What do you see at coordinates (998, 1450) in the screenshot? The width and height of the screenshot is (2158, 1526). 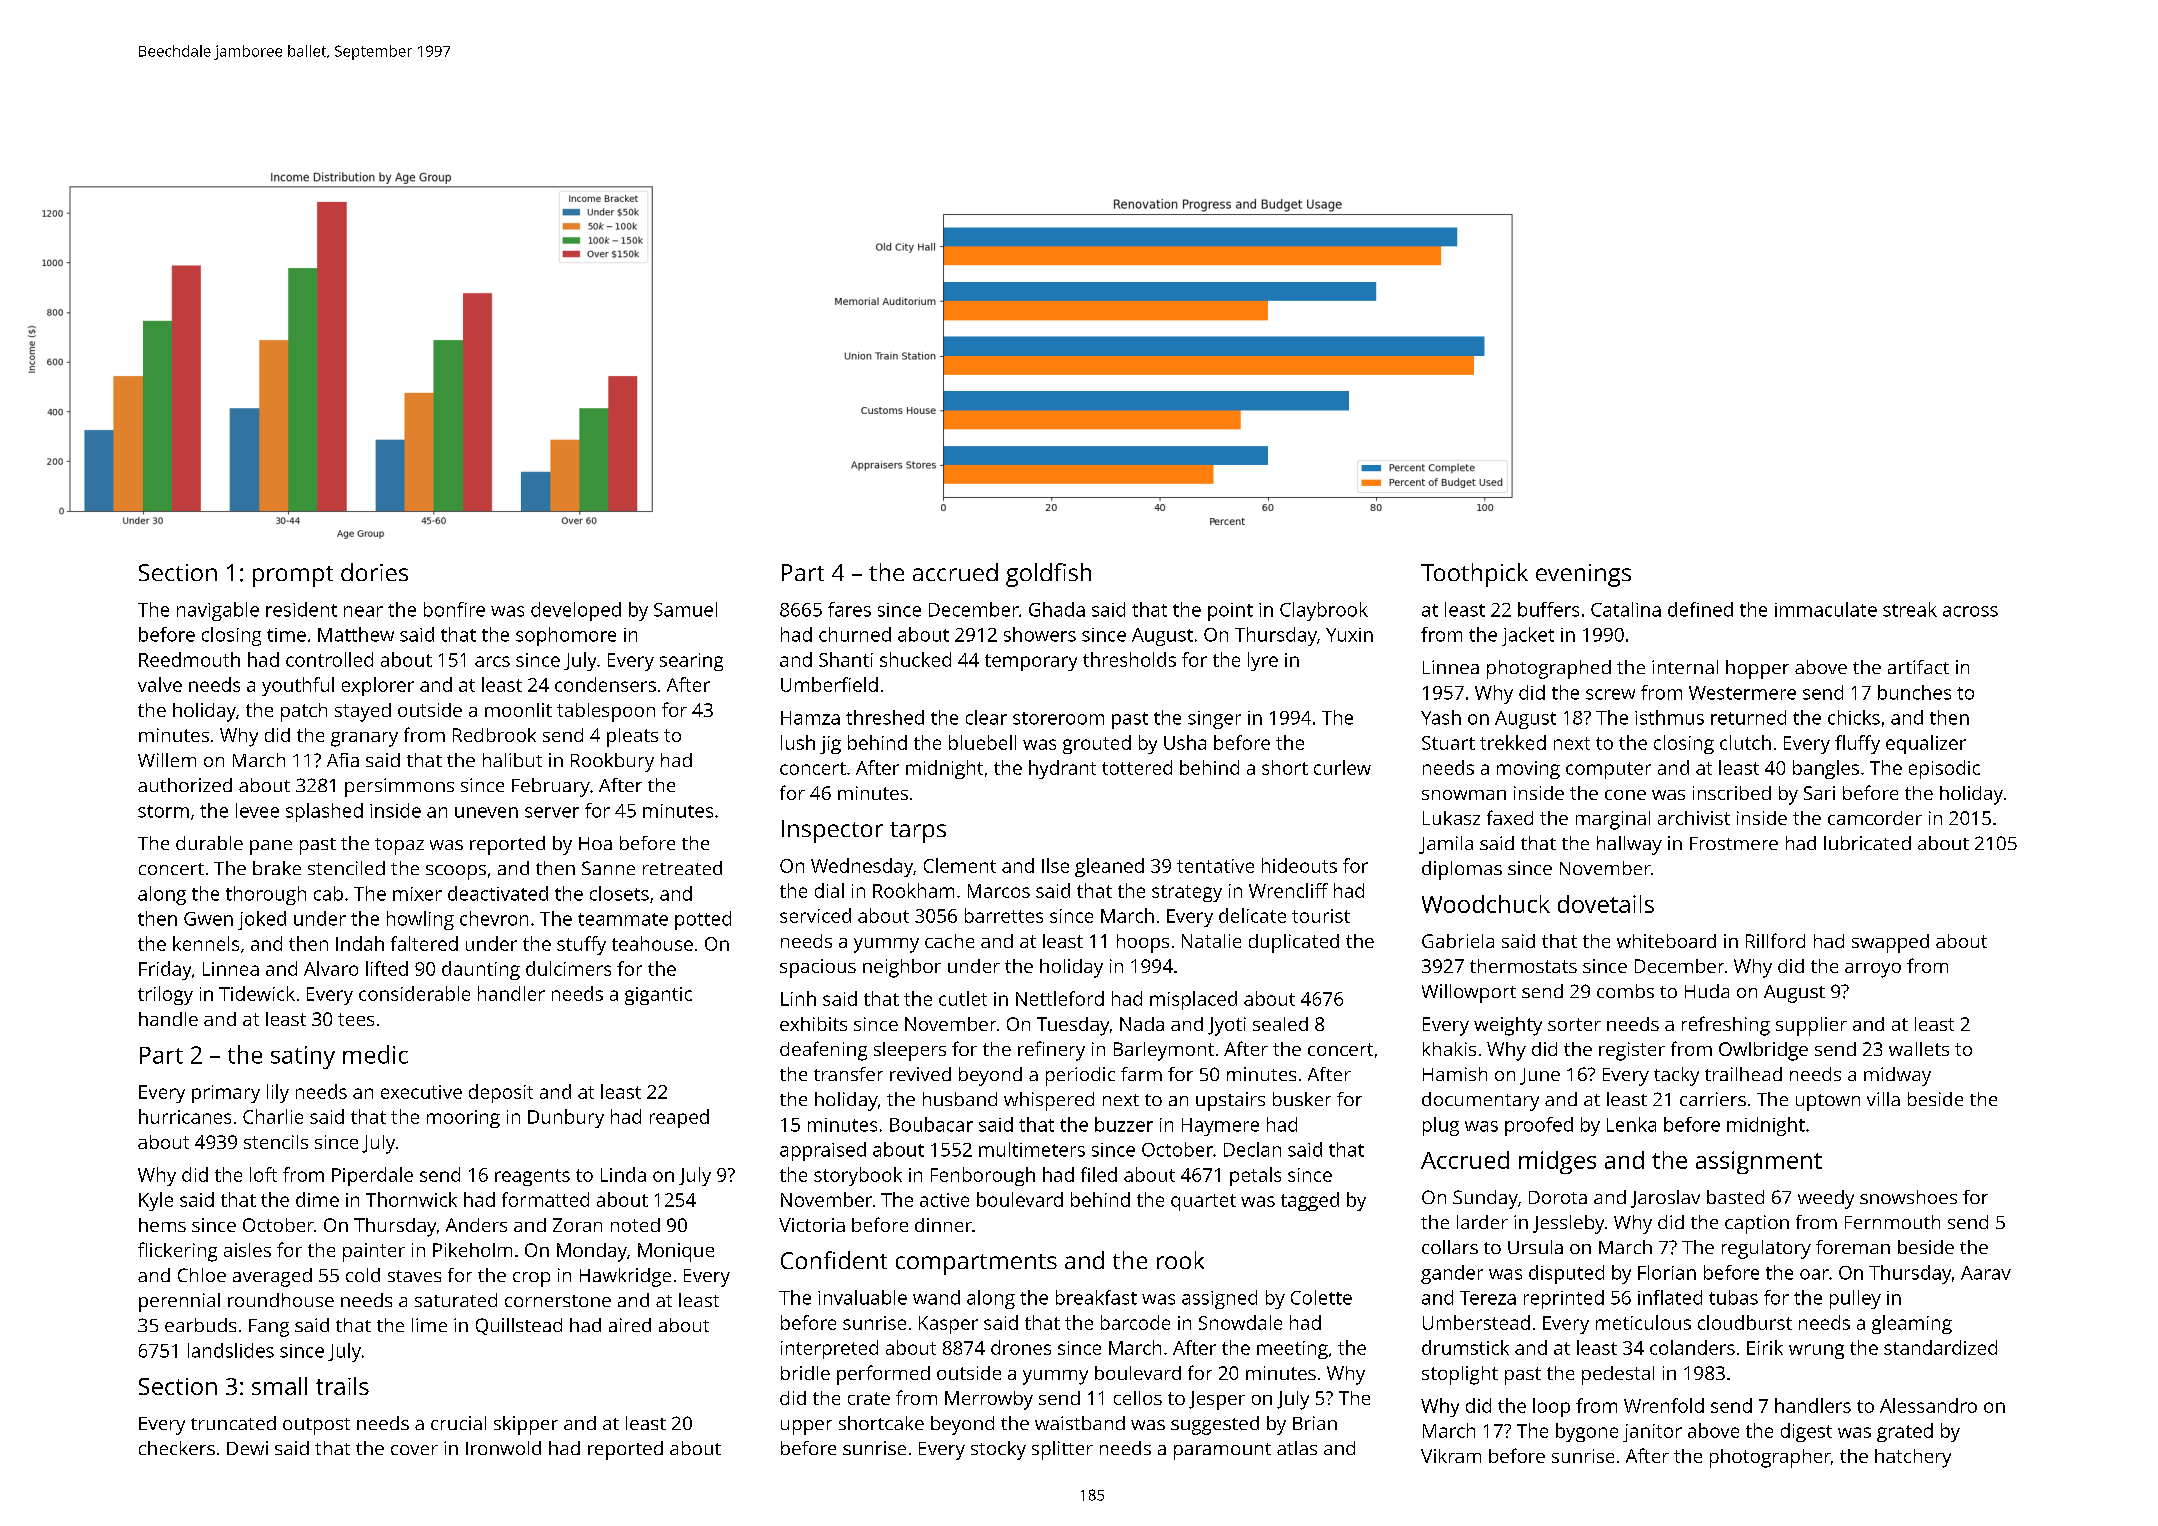 I see `stocky` at bounding box center [998, 1450].
